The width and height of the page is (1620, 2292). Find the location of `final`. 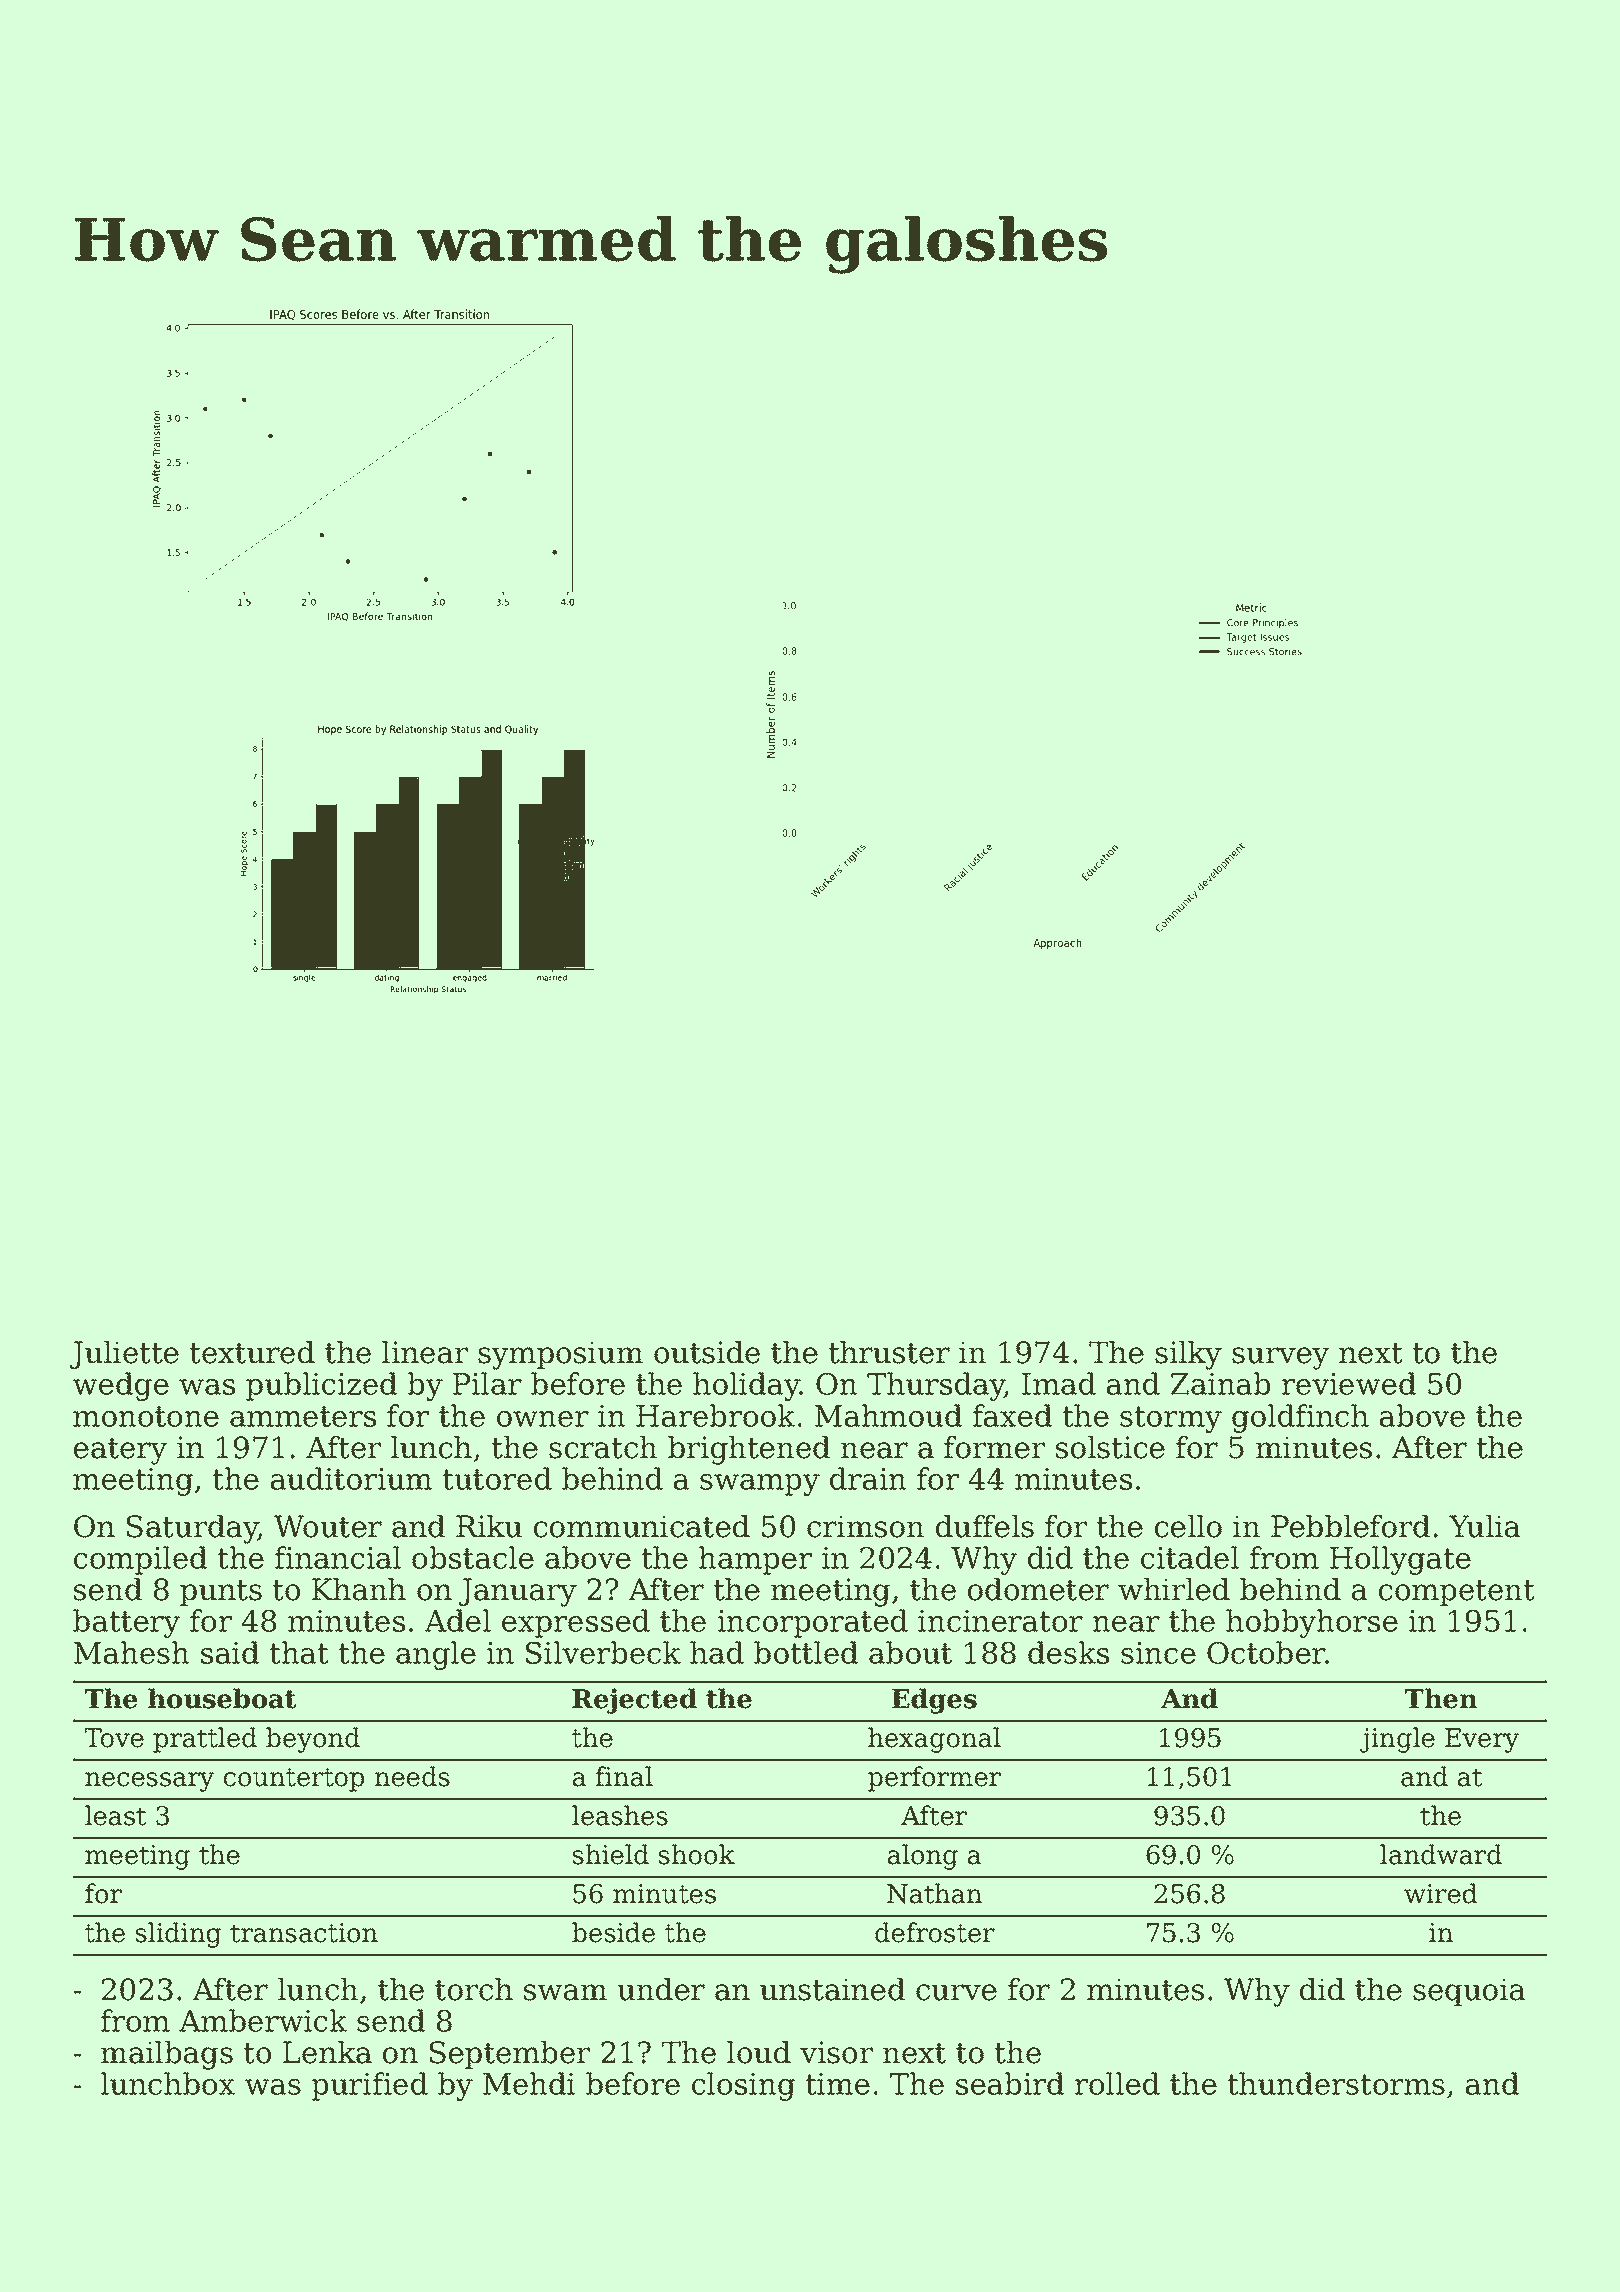

final is located at coordinates (624, 1776).
